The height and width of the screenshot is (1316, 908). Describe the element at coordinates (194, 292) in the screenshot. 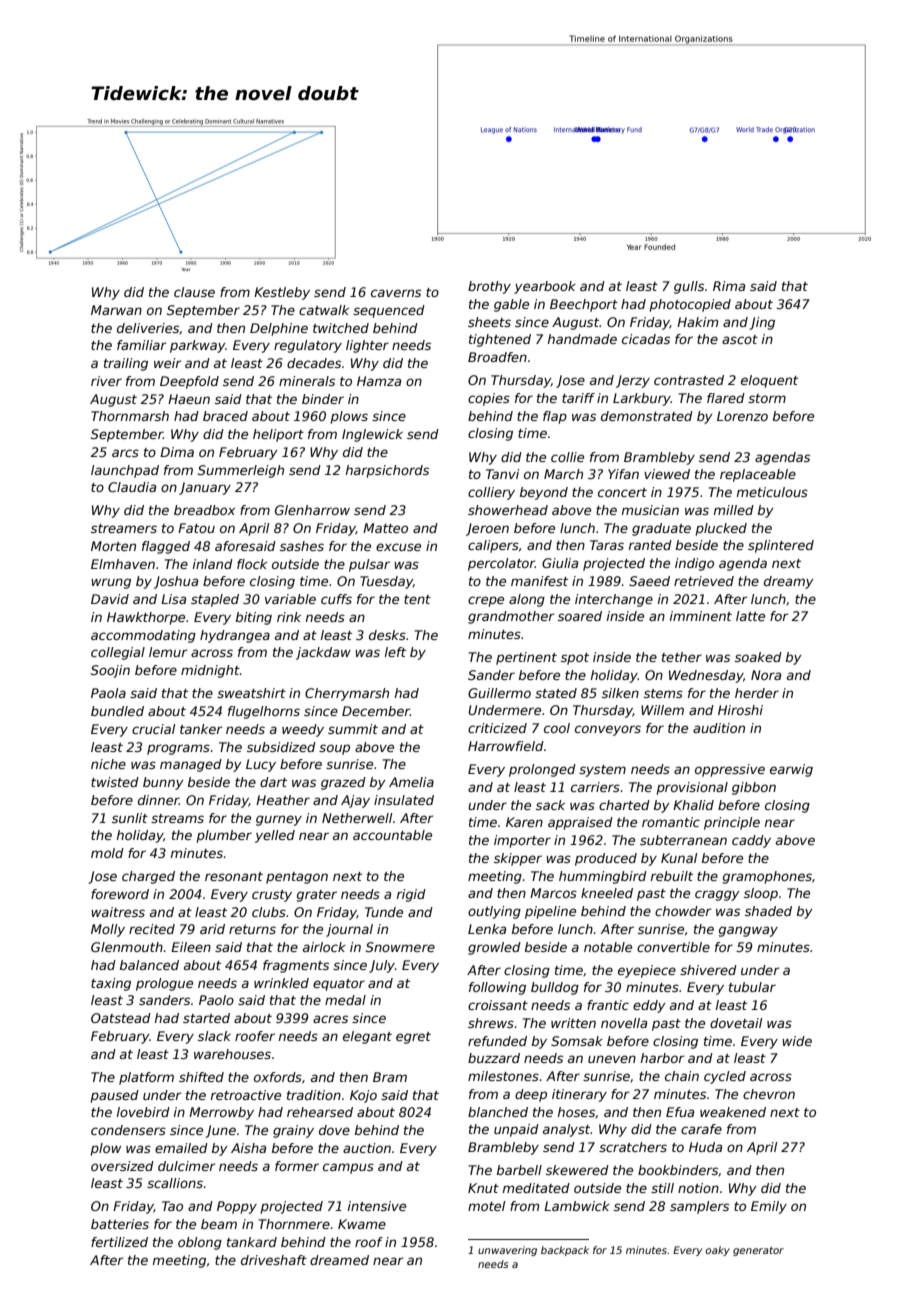

I see `clause` at that location.
